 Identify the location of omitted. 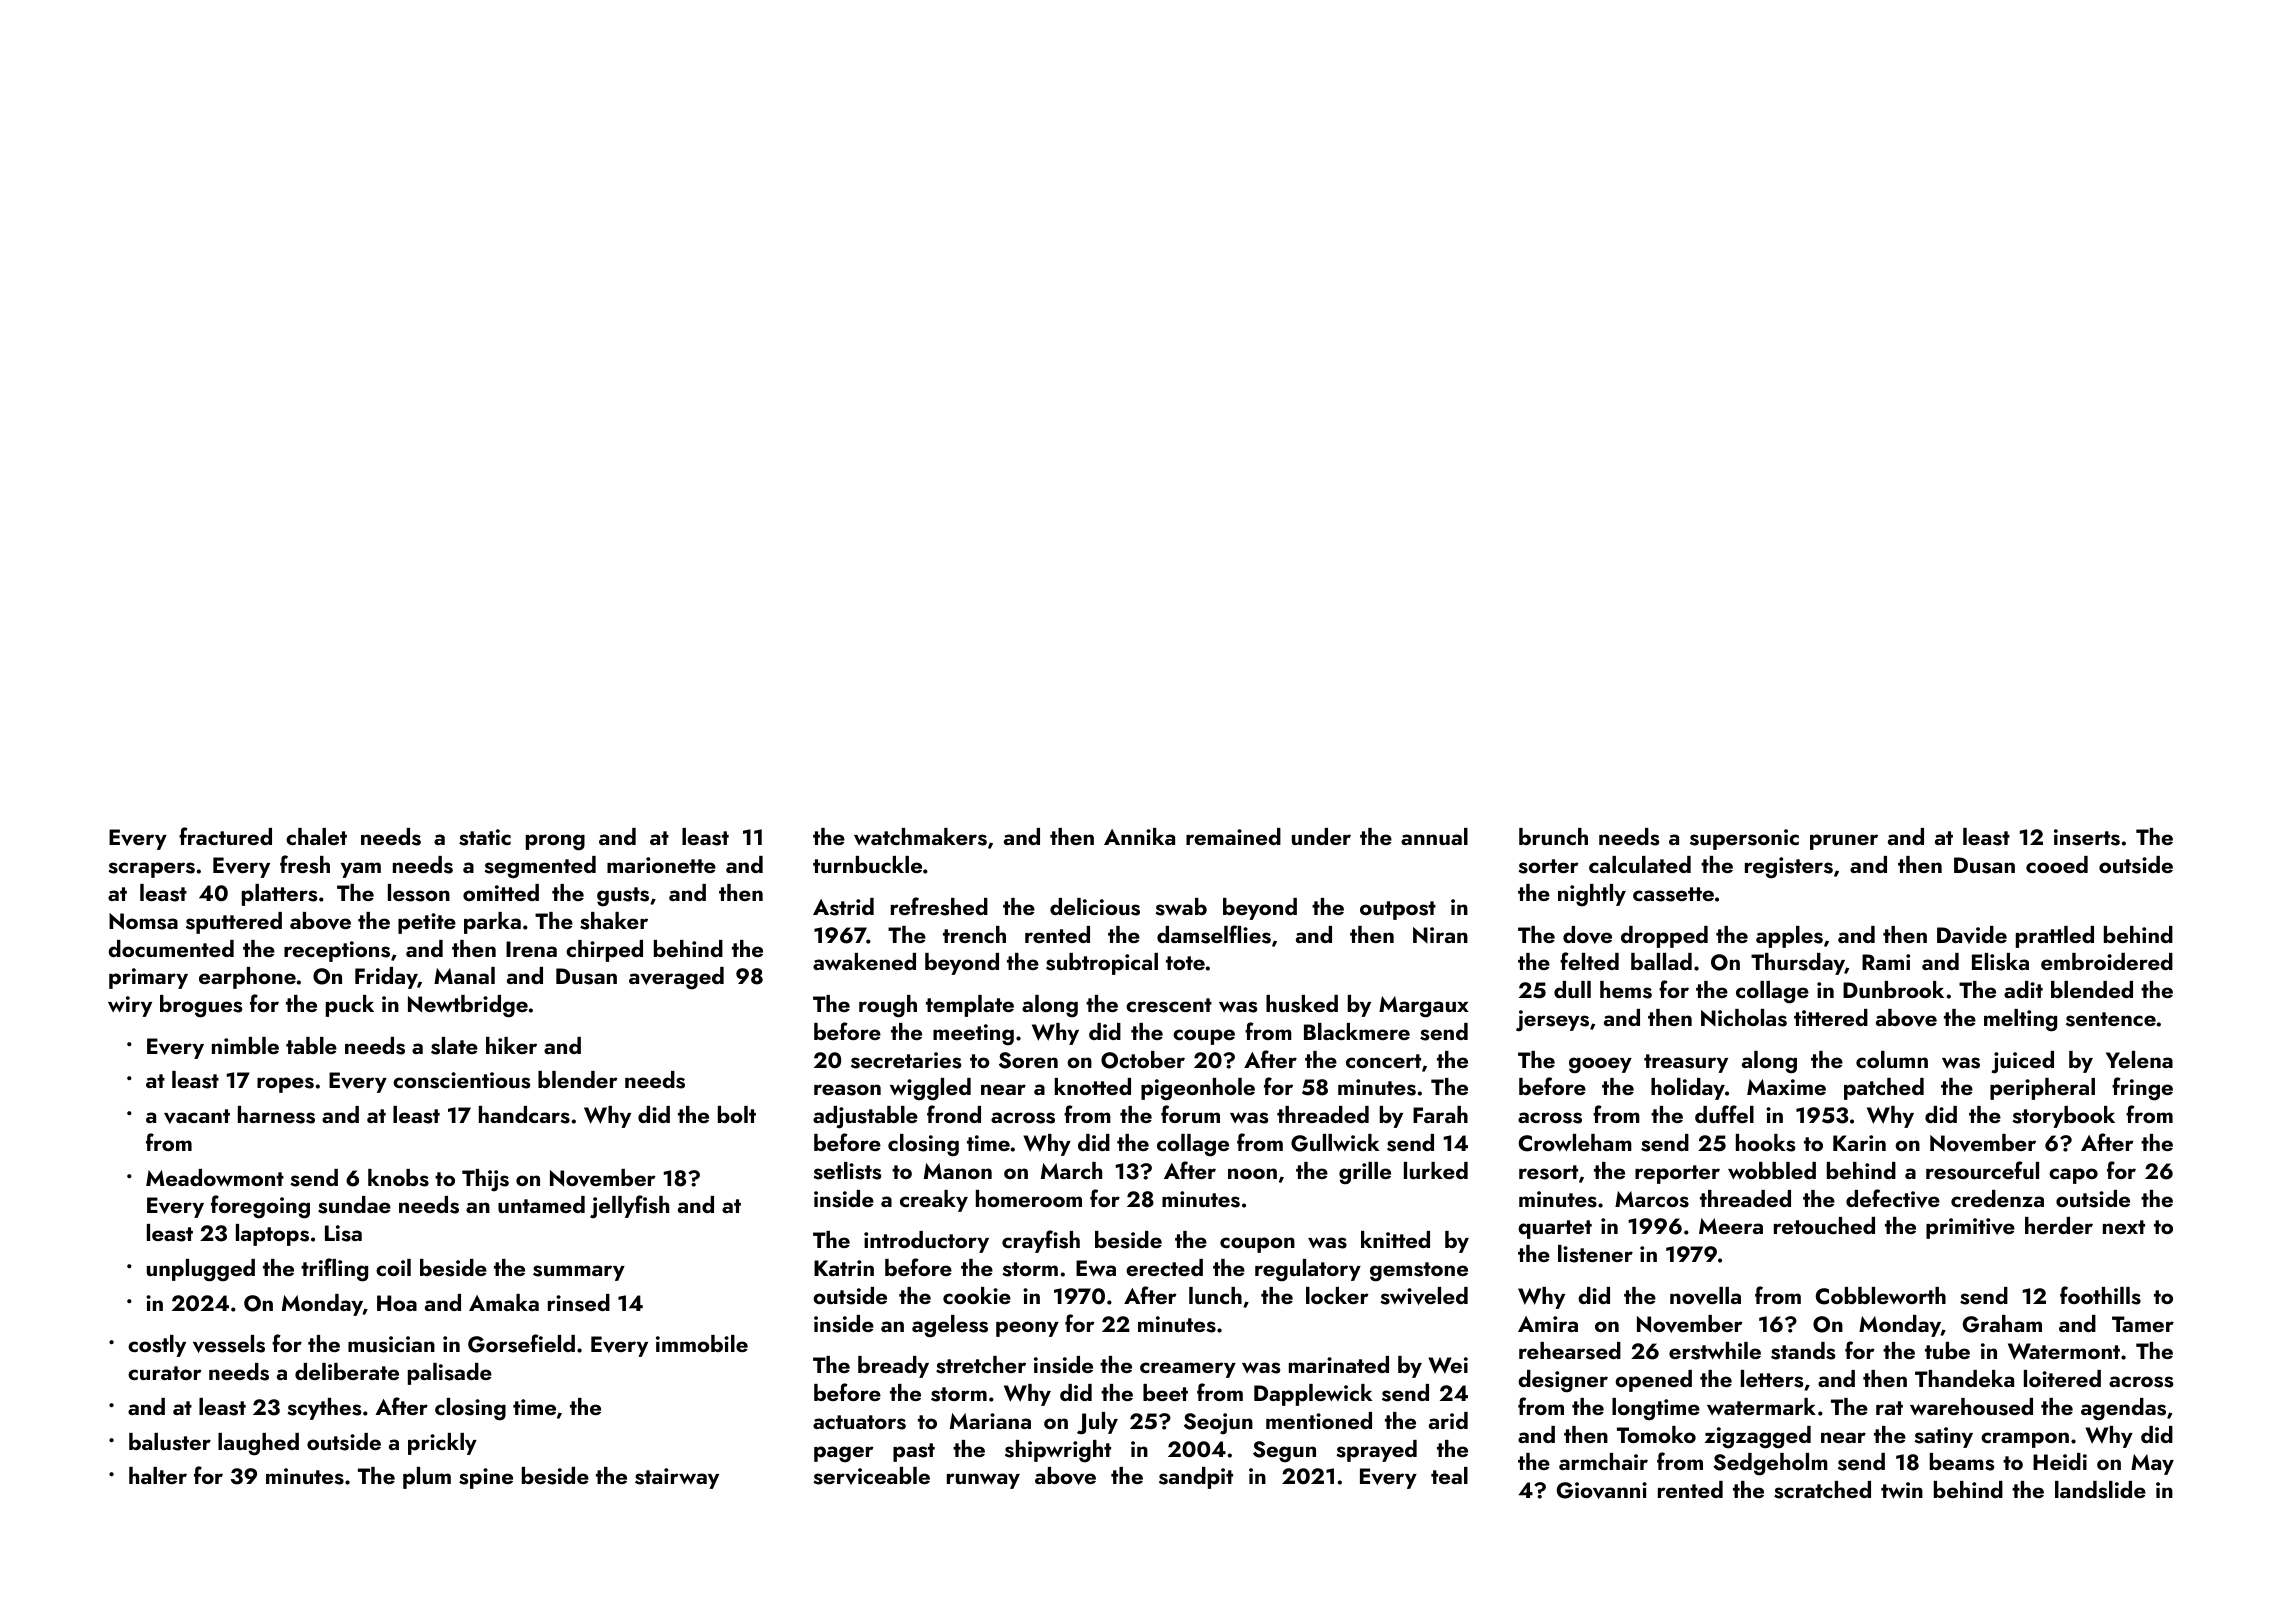
(501, 892).
